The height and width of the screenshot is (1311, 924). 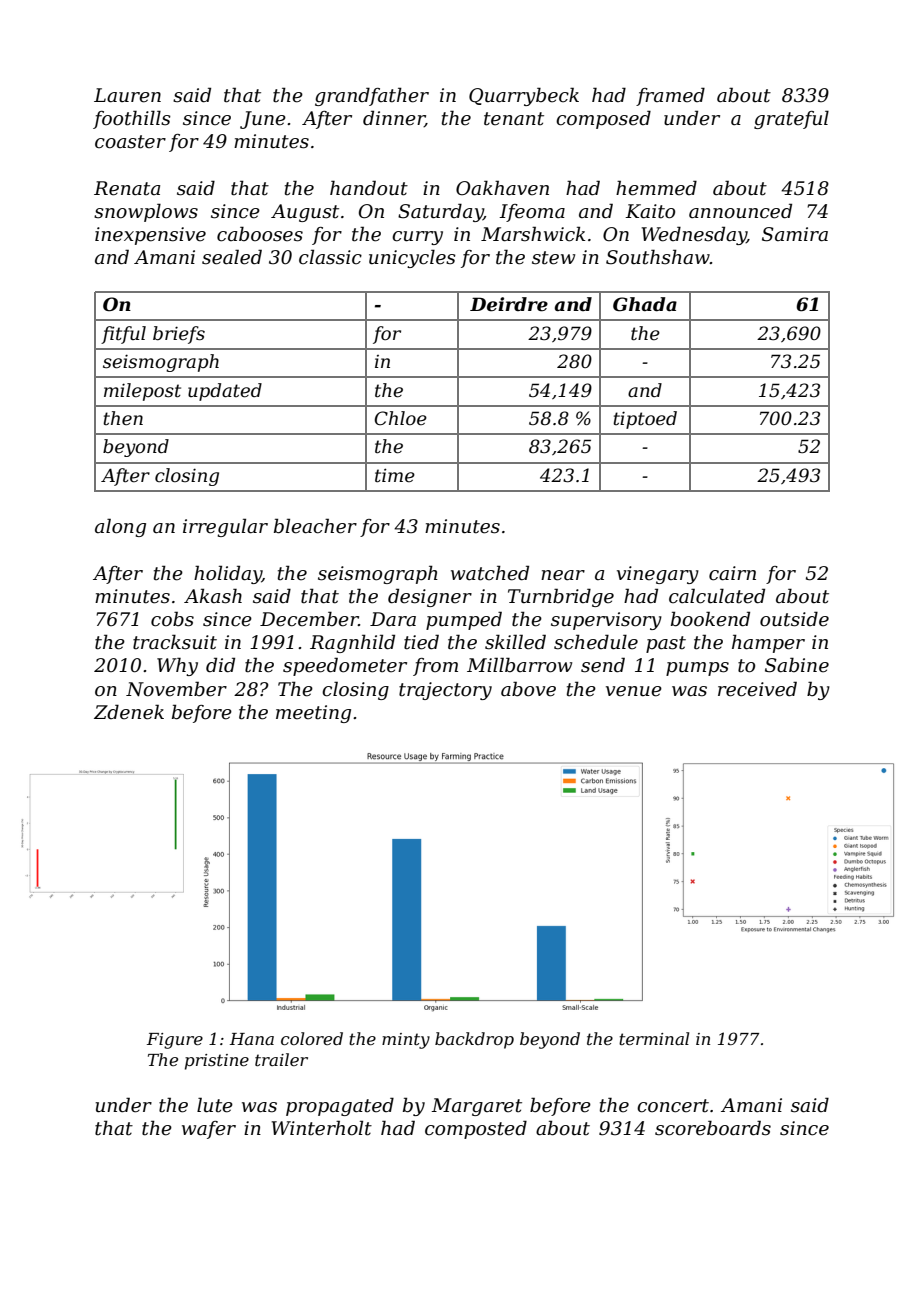 I want to click on framed, so click(x=670, y=96).
